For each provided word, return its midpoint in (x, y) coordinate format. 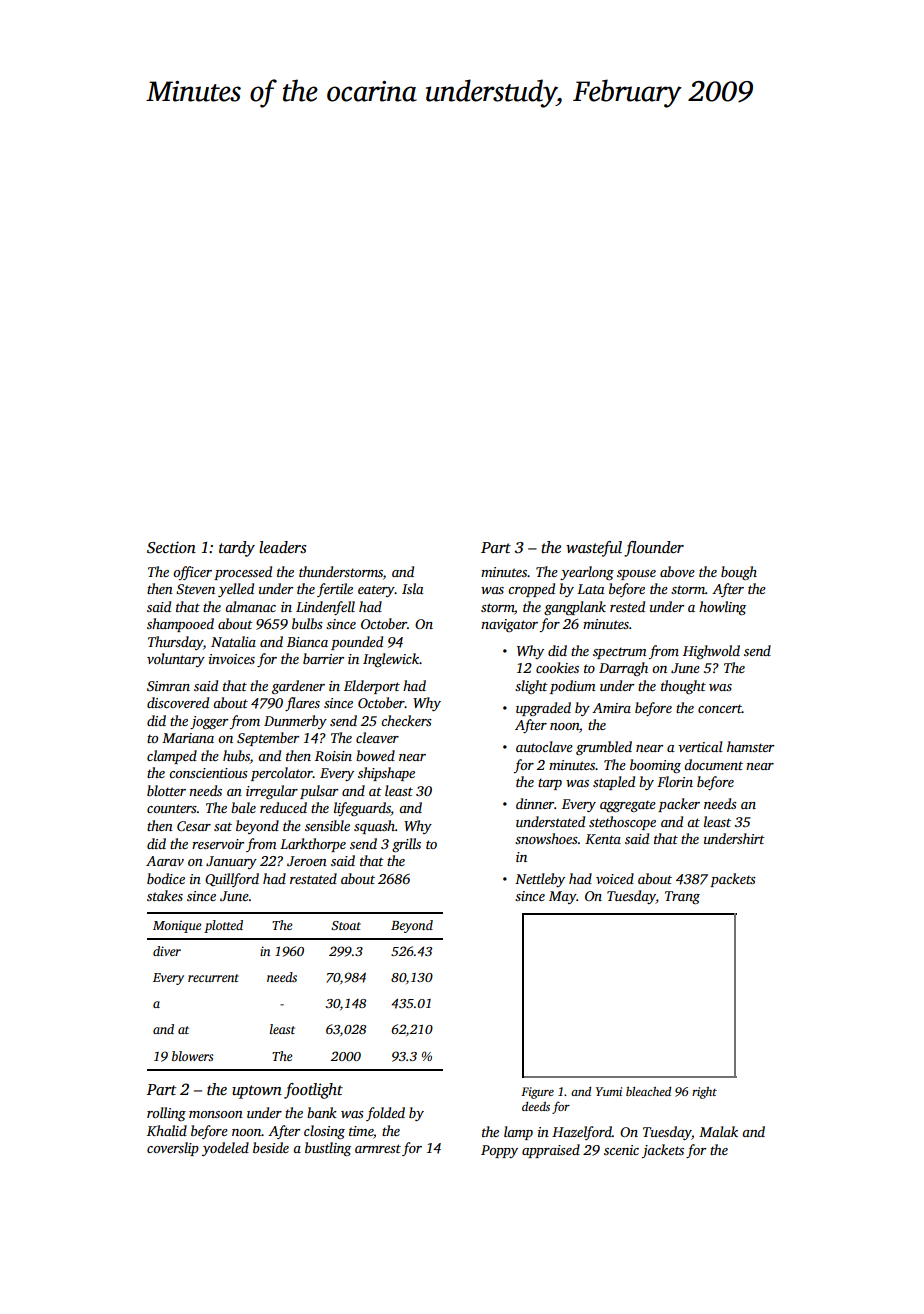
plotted (223, 926)
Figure (537, 1093)
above (677, 571)
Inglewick (391, 660)
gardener (298, 687)
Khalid (167, 1130)
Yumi (609, 1091)
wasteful (594, 549)
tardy (237, 549)
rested (627, 606)
